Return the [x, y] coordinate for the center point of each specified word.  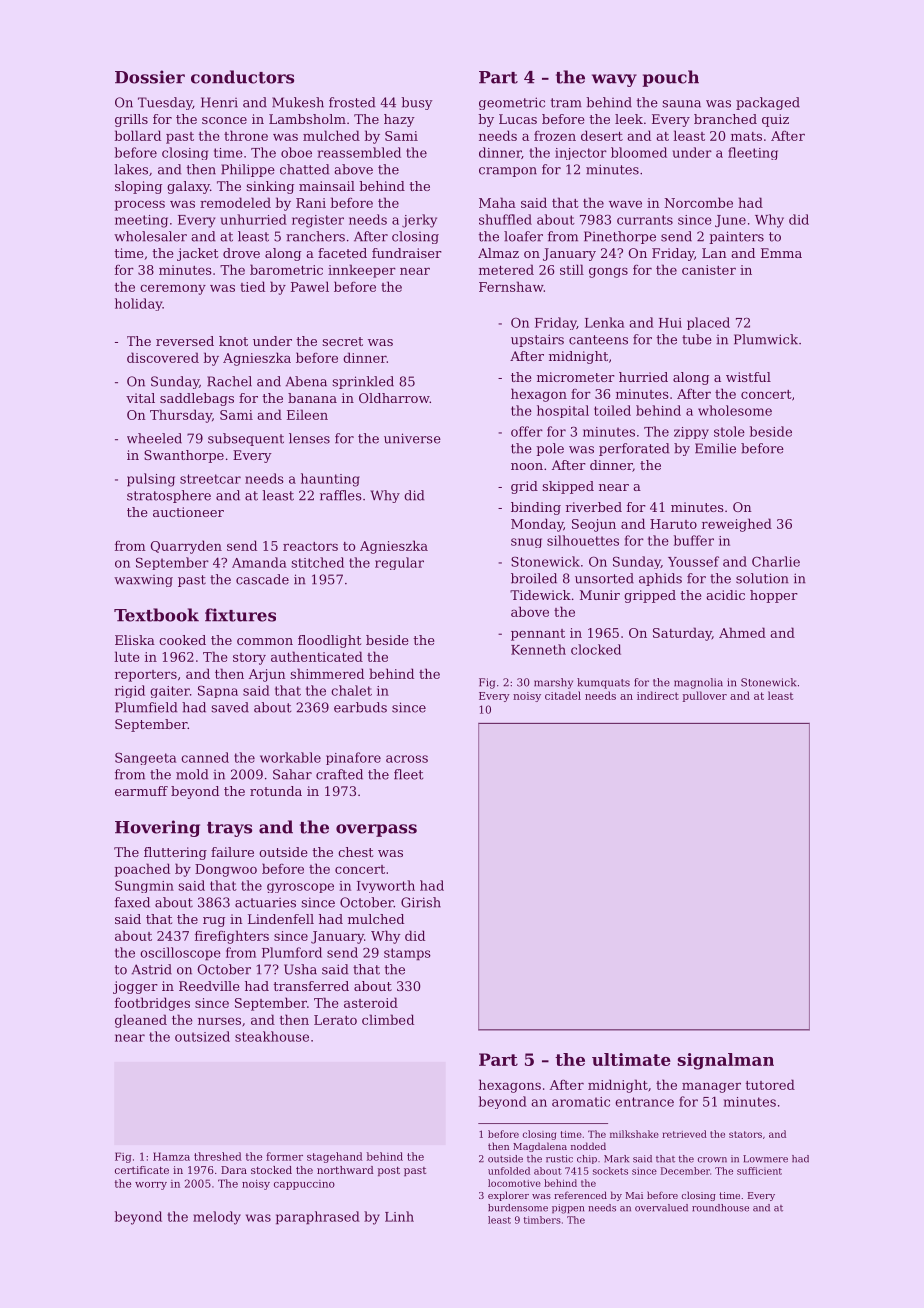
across [407, 759]
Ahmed [742, 632]
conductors [242, 77]
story [249, 659]
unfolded [509, 1171]
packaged [768, 103]
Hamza [171, 1156]
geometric [512, 103]
